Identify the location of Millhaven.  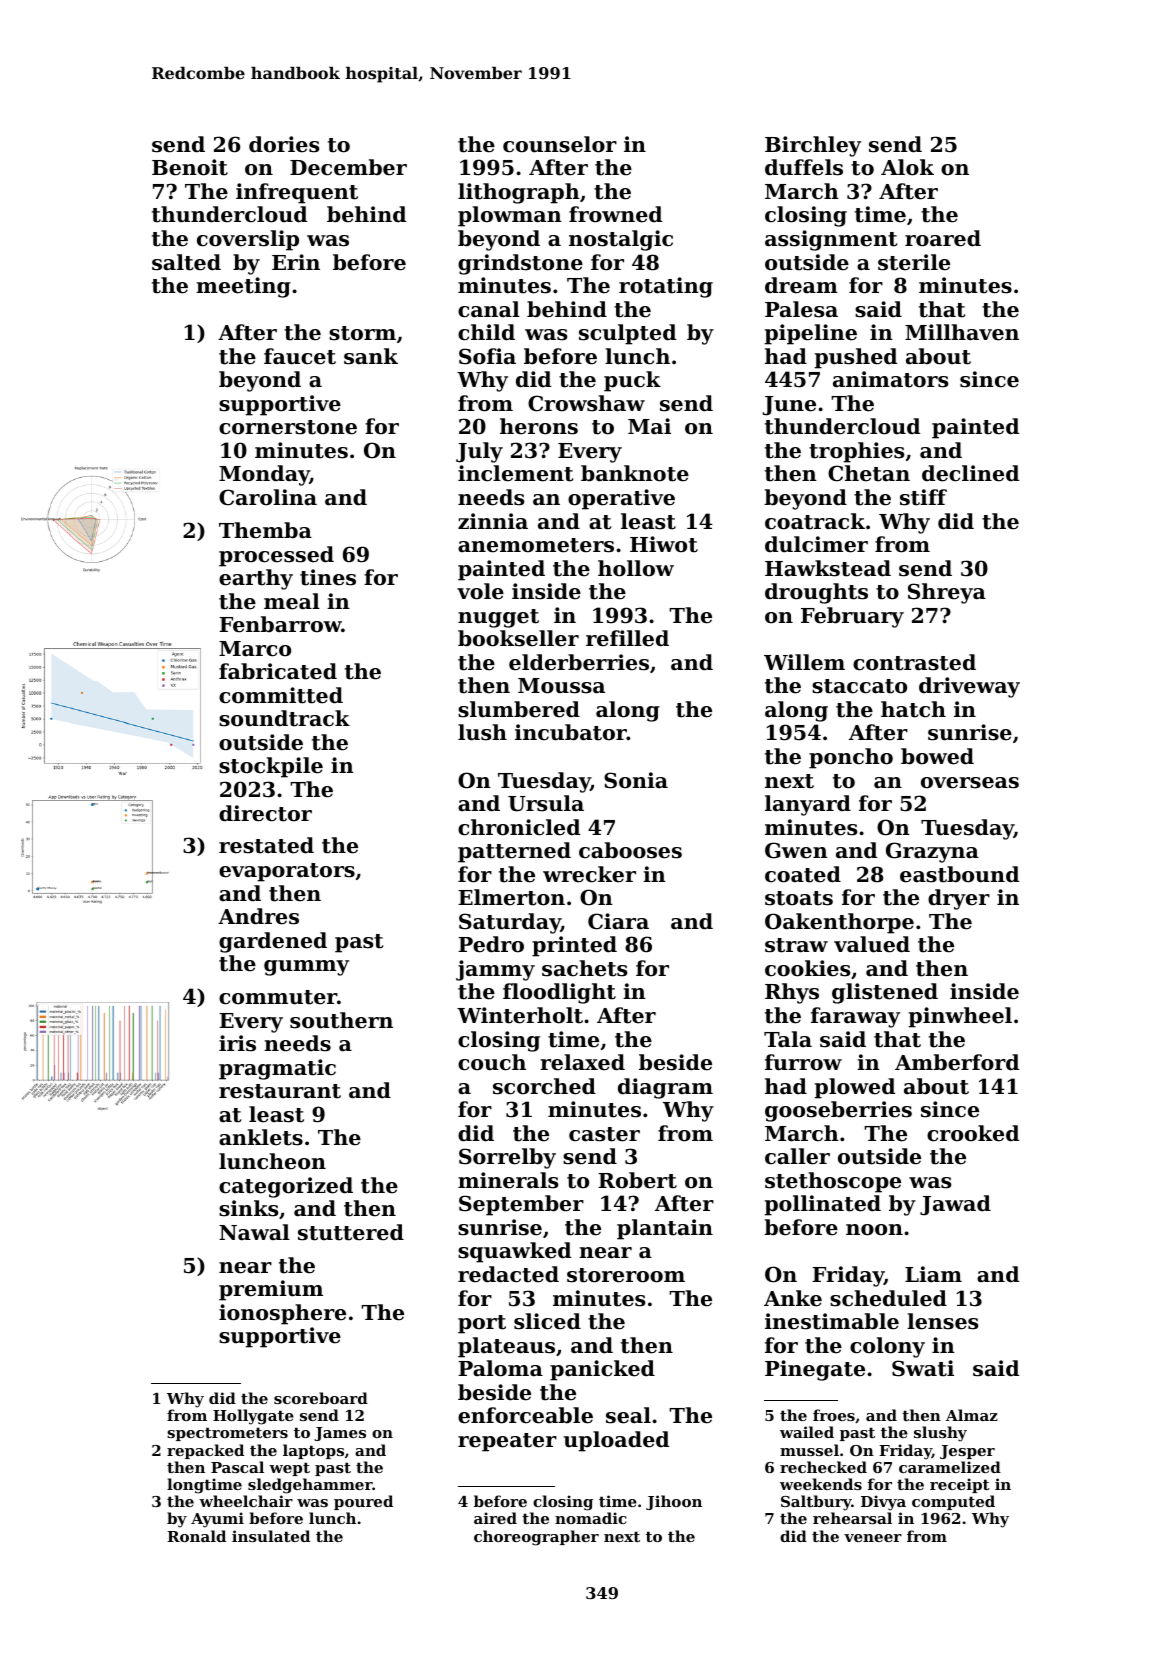
(962, 332).
